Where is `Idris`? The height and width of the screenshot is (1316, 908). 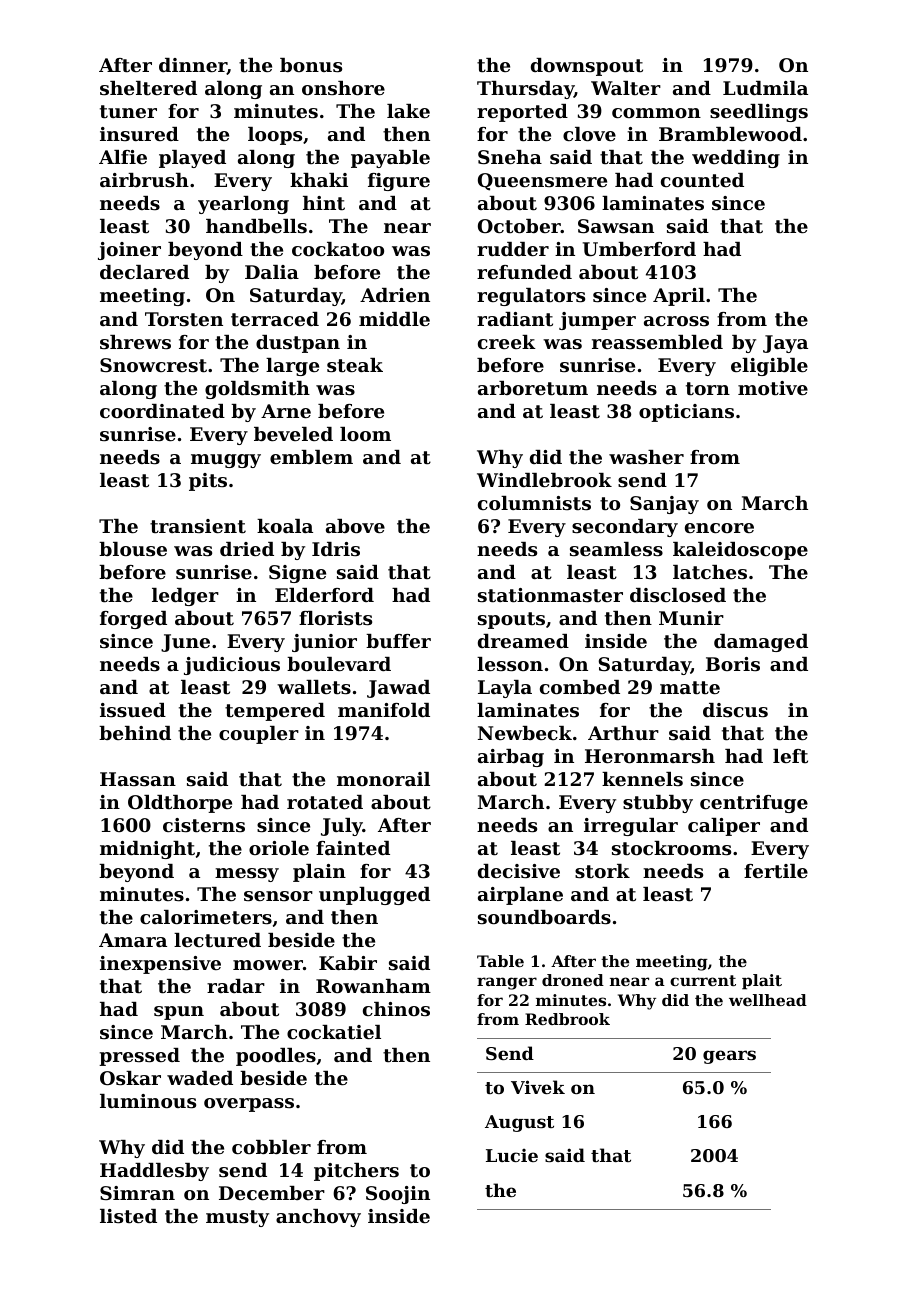
Idris is located at coordinates (336, 549).
